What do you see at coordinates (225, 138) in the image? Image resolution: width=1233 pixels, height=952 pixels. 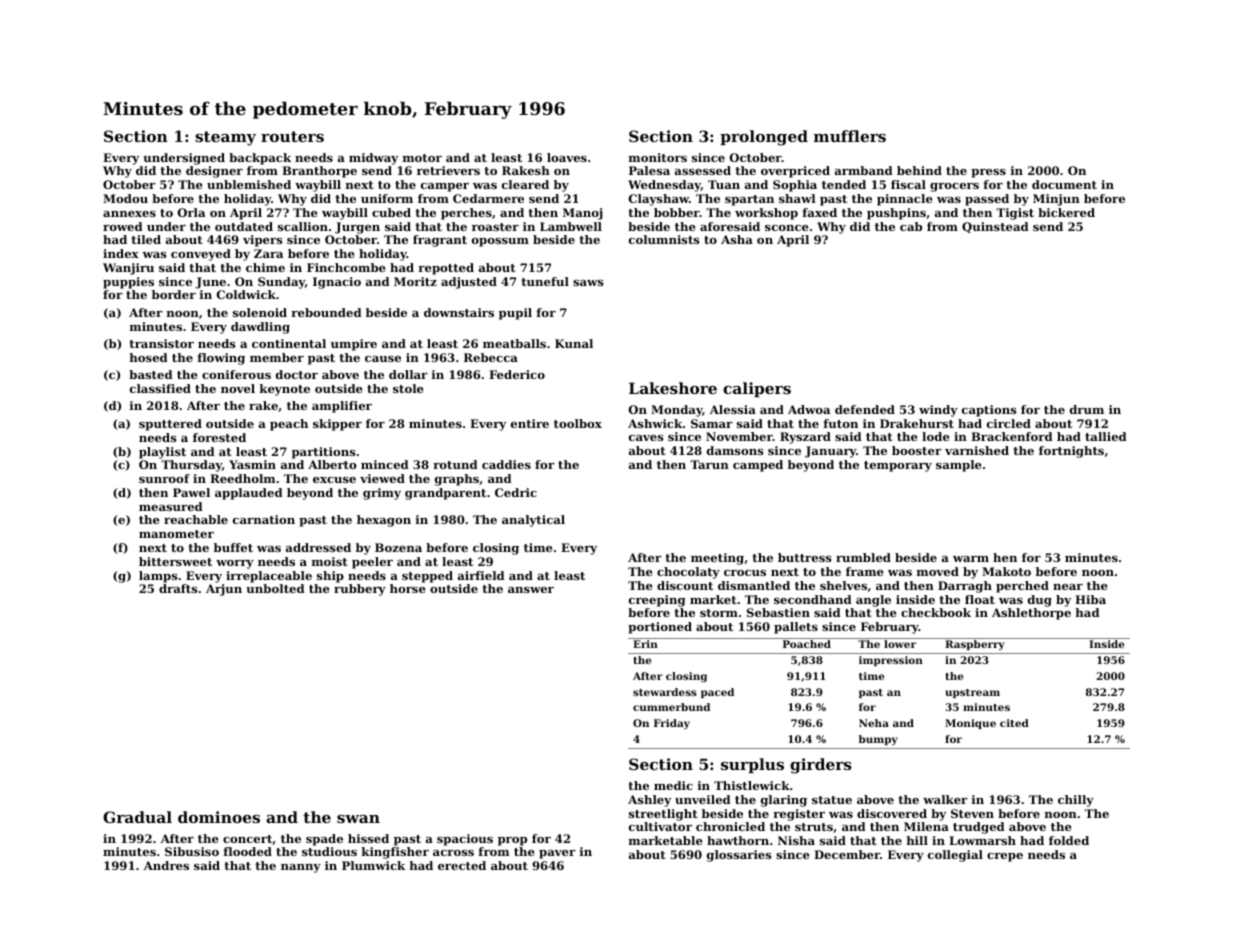 I see `steamy` at bounding box center [225, 138].
